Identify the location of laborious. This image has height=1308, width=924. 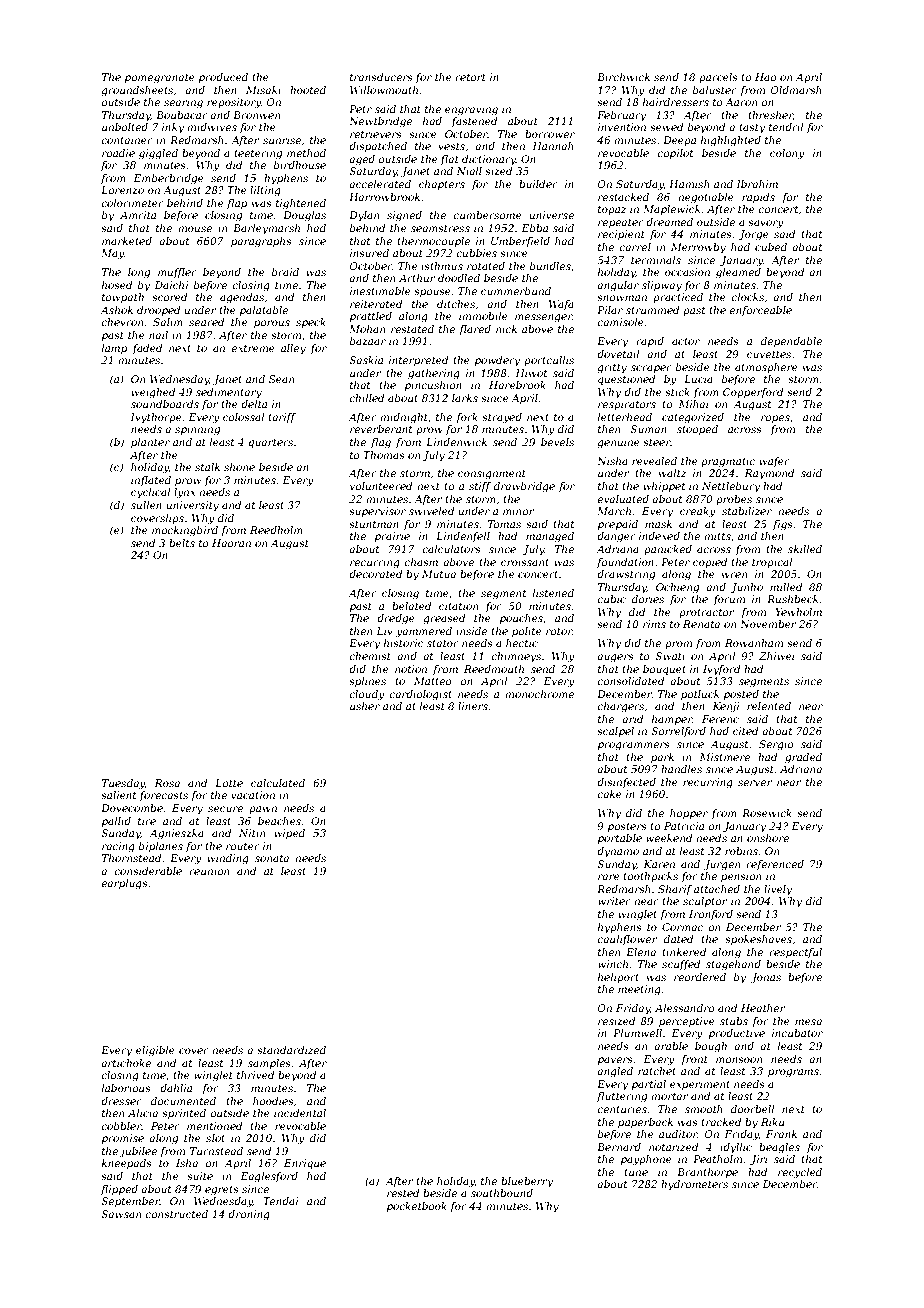
(126, 1088).
